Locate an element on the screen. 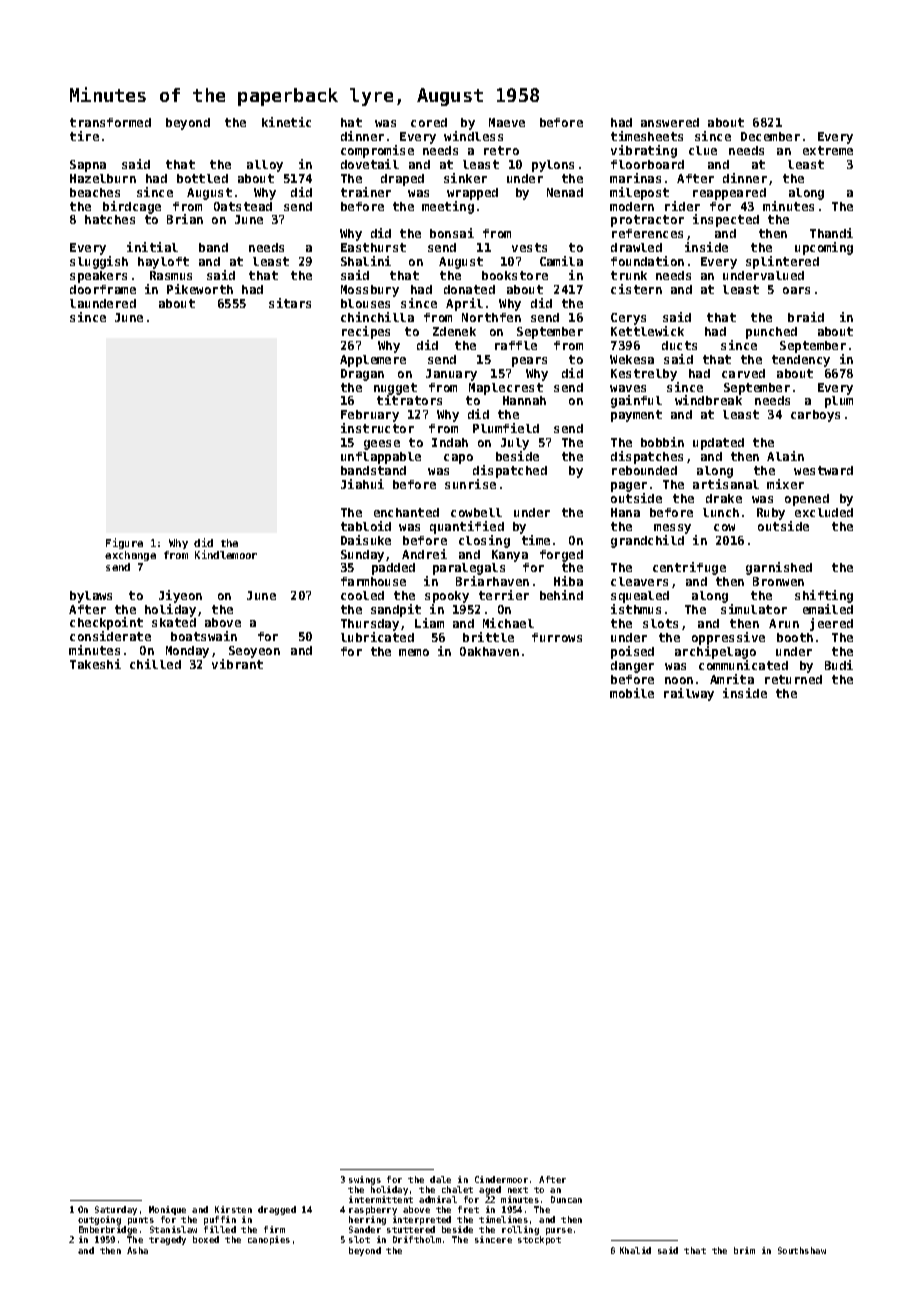 Image resolution: width=924 pixels, height=1308 pixels. Southshaw is located at coordinates (802, 1250).
